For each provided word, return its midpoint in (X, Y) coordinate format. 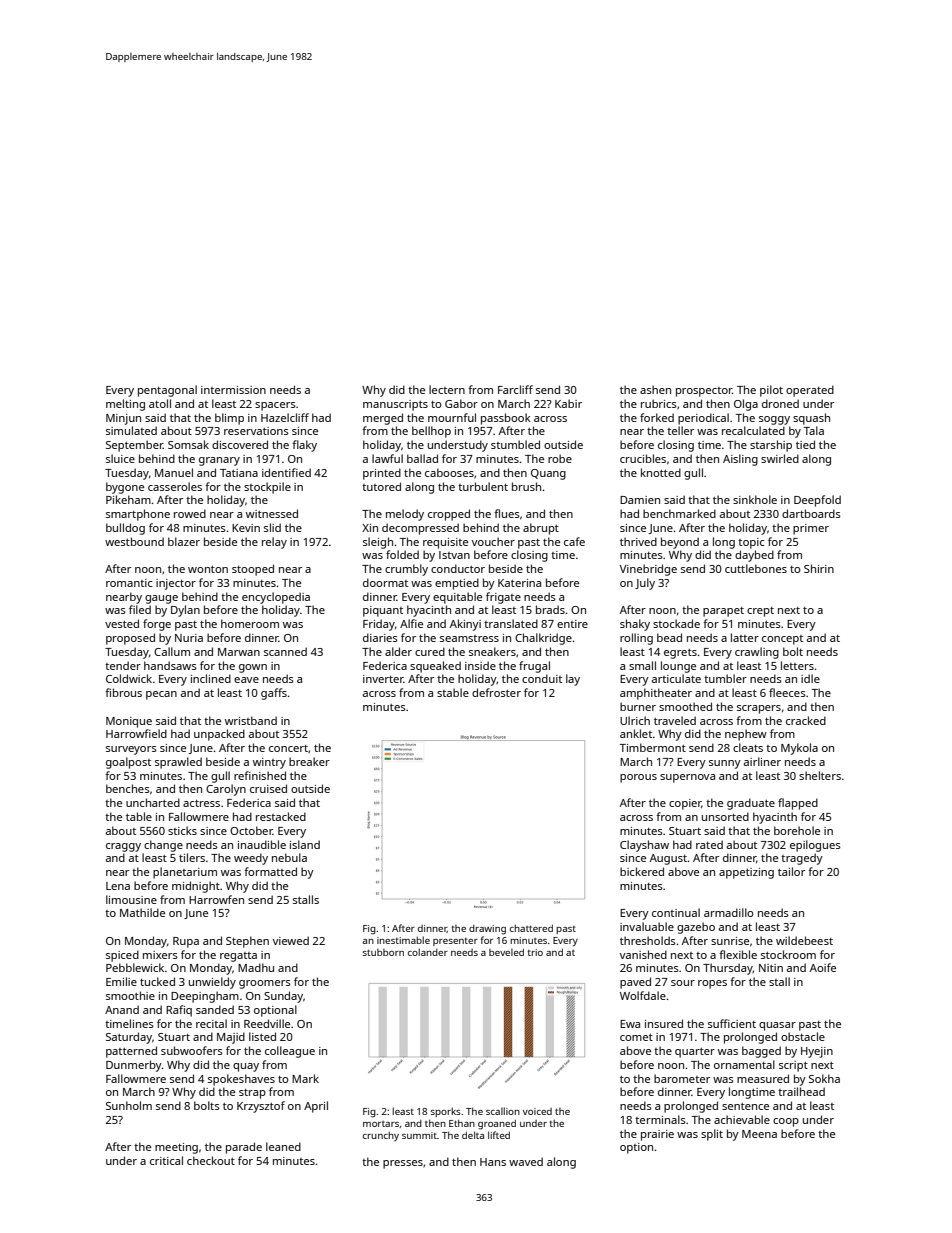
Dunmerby (134, 1066)
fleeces (787, 692)
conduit (542, 678)
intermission (233, 390)
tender (123, 665)
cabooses (449, 472)
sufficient (732, 1023)
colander (428, 952)
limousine (131, 899)
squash (811, 419)
